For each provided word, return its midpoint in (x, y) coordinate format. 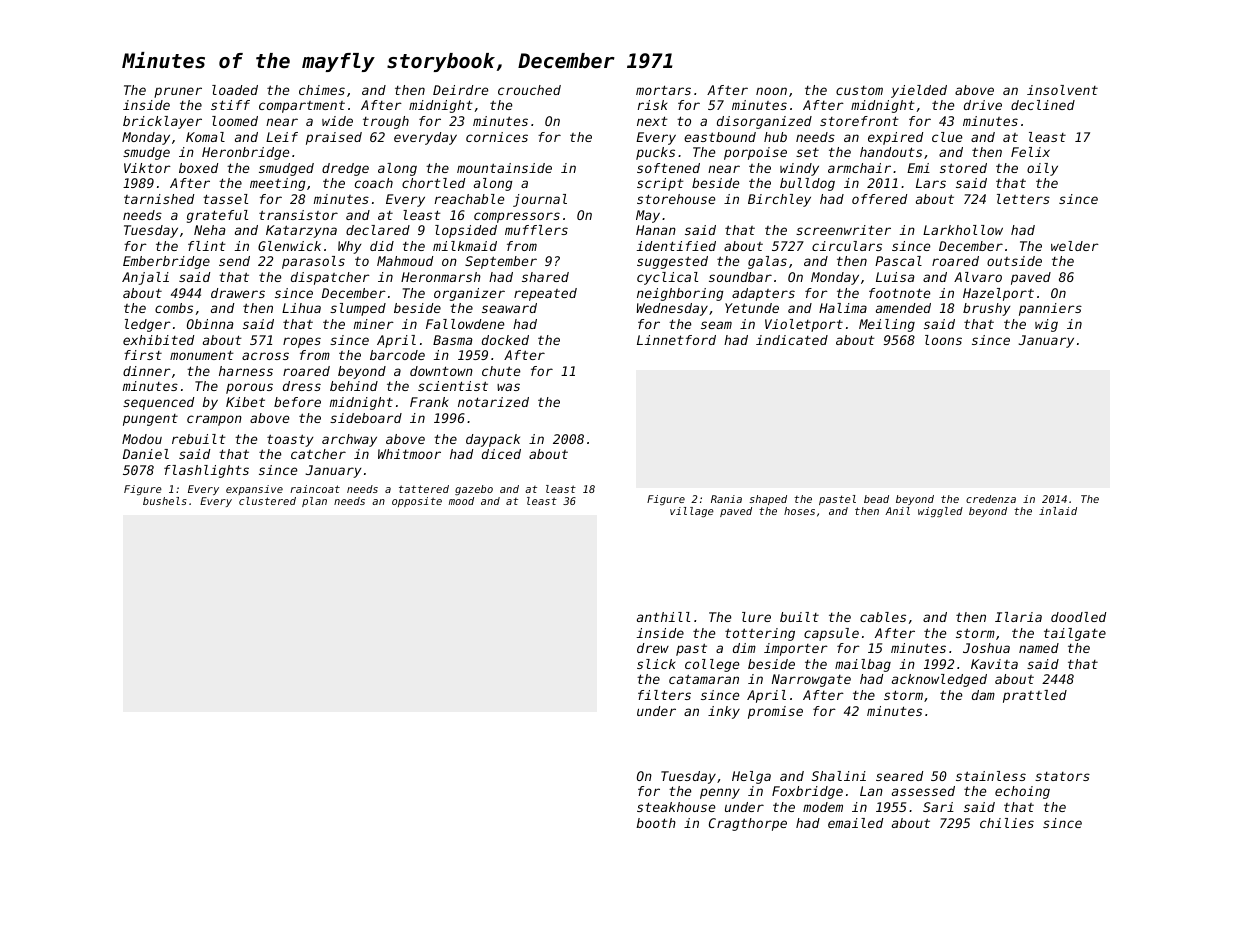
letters (1023, 199)
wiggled (940, 512)
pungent (150, 420)
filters (664, 695)
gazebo (474, 490)
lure (756, 617)
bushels (165, 501)
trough (386, 122)
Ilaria (1018, 617)
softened (668, 168)
